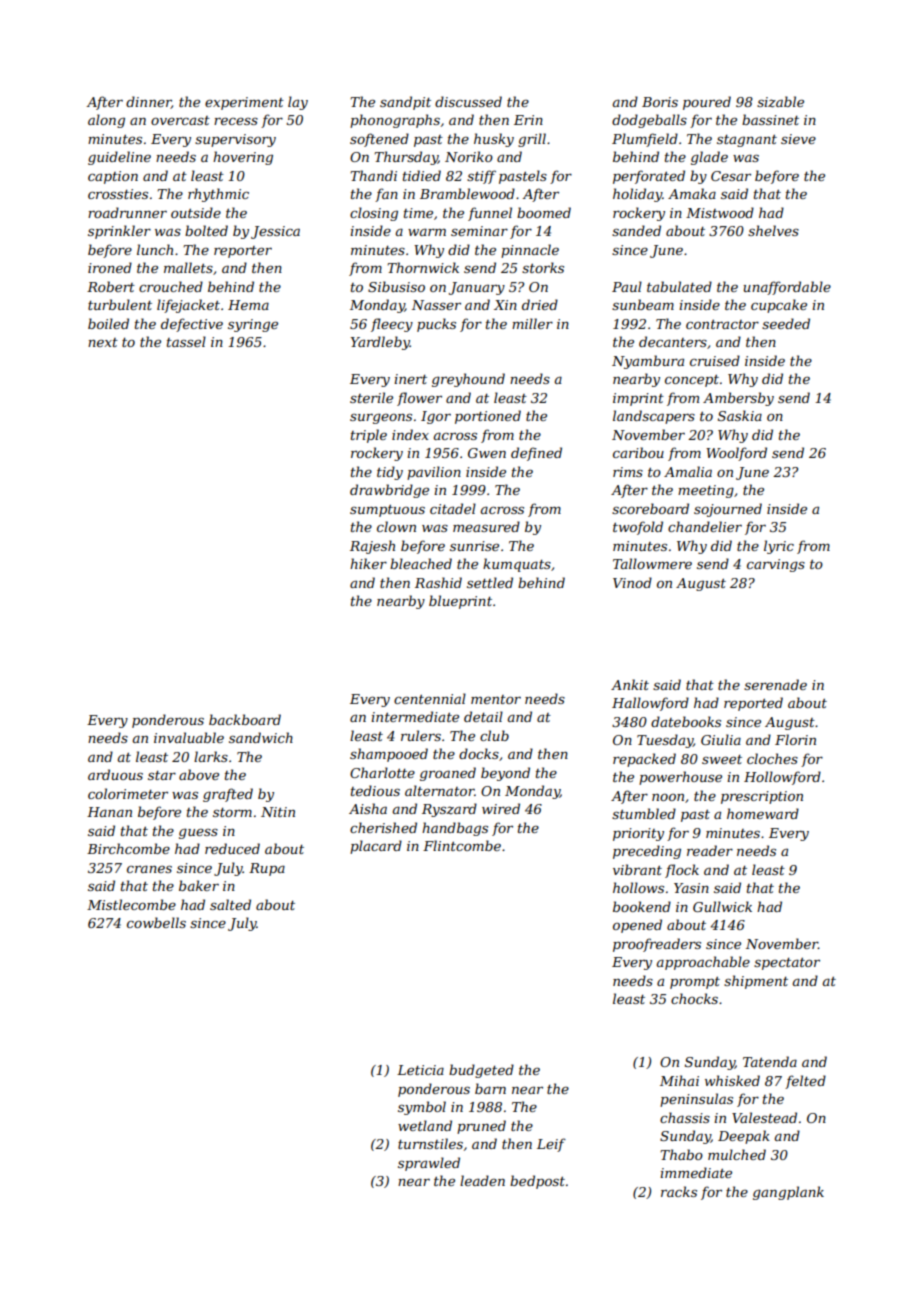  Describe the element at coordinates (643, 304) in the document. I see `sunbeam` at that location.
